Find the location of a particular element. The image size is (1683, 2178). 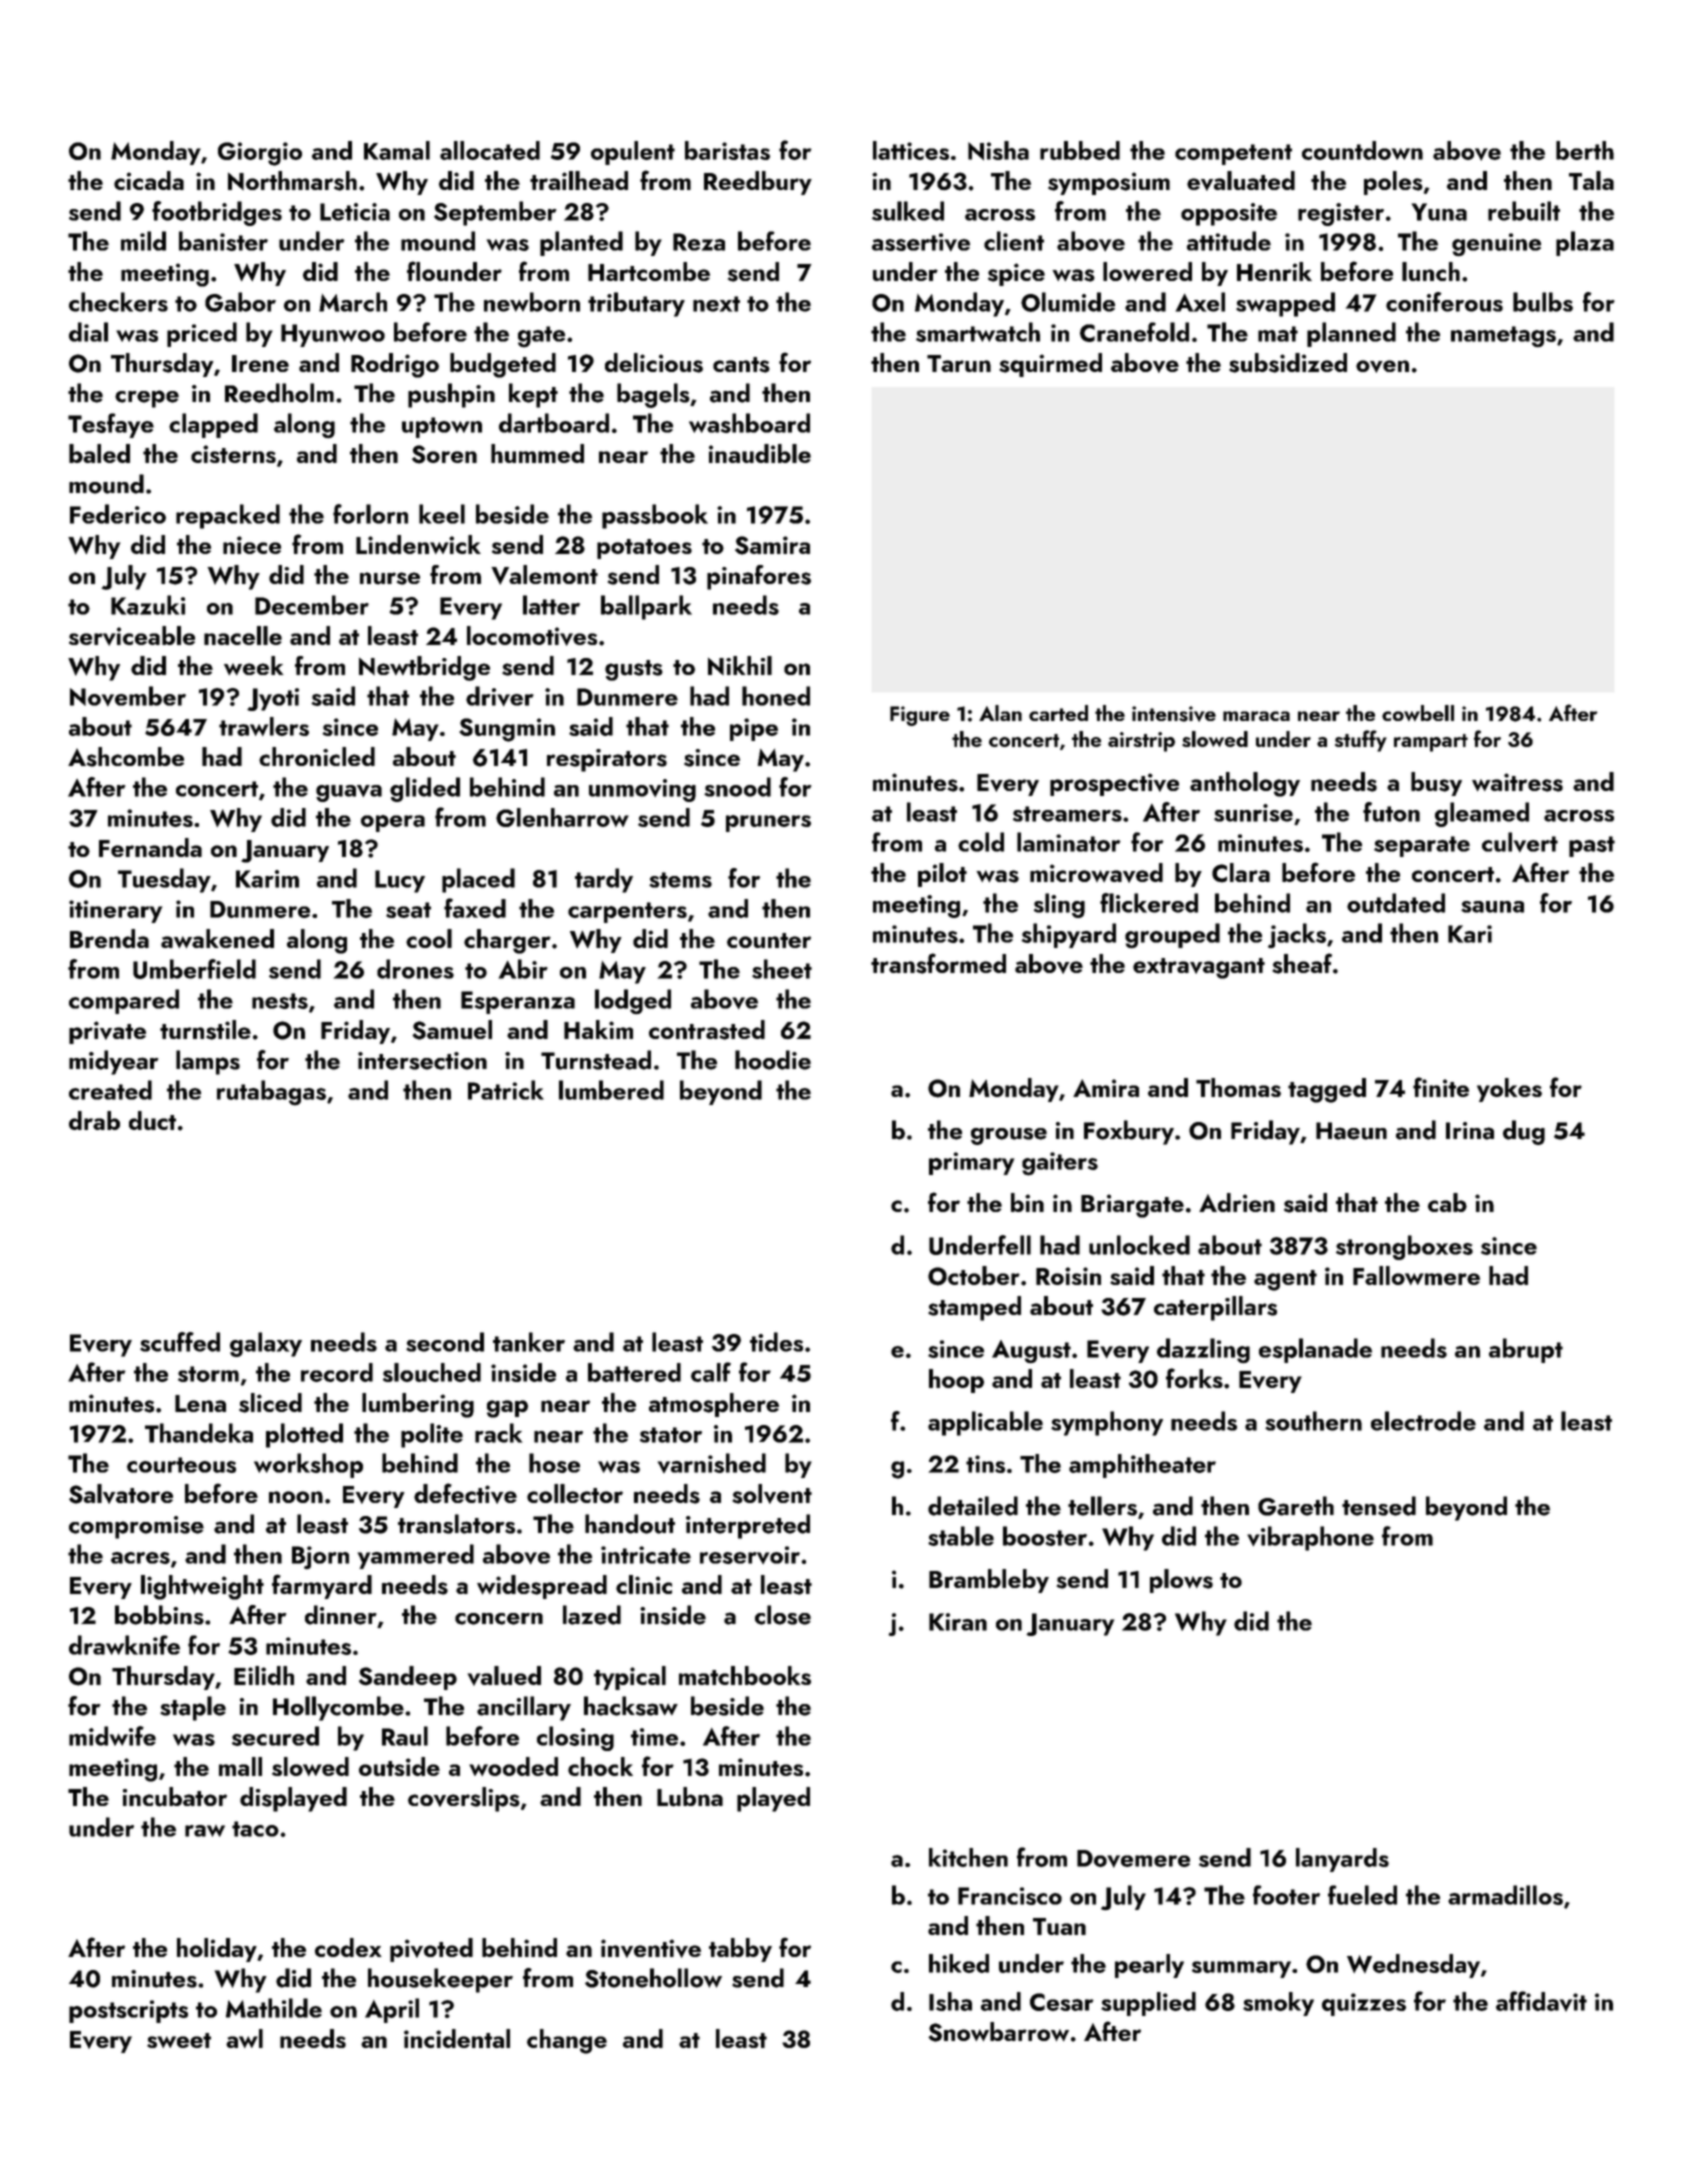

southern is located at coordinates (1313, 1421).
